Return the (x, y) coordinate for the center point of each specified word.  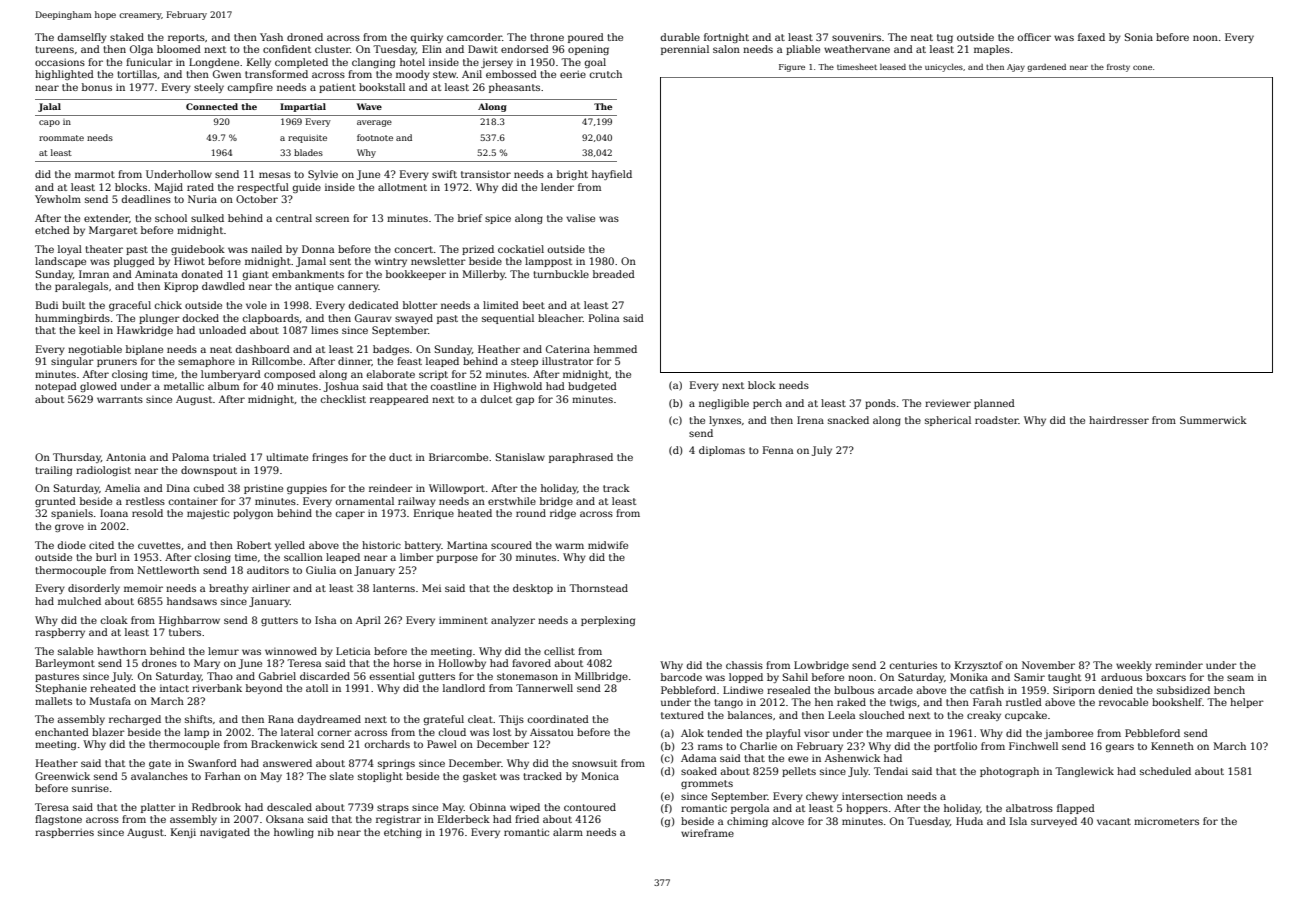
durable (680, 37)
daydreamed (329, 720)
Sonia (1139, 37)
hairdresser (1119, 420)
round (531, 513)
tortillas (137, 74)
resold (147, 513)
